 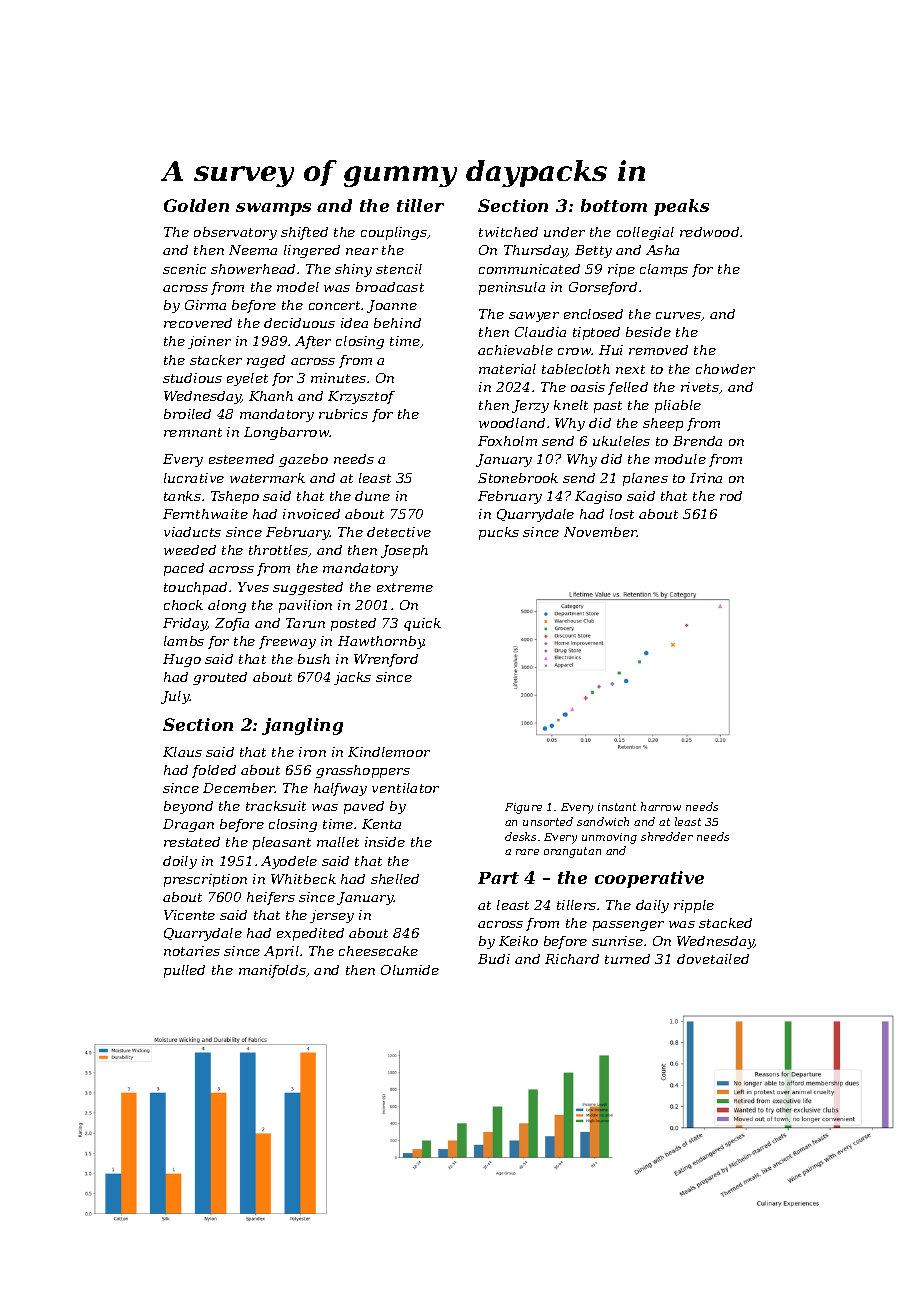 What do you see at coordinates (397, 323) in the screenshot?
I see `behind` at bounding box center [397, 323].
